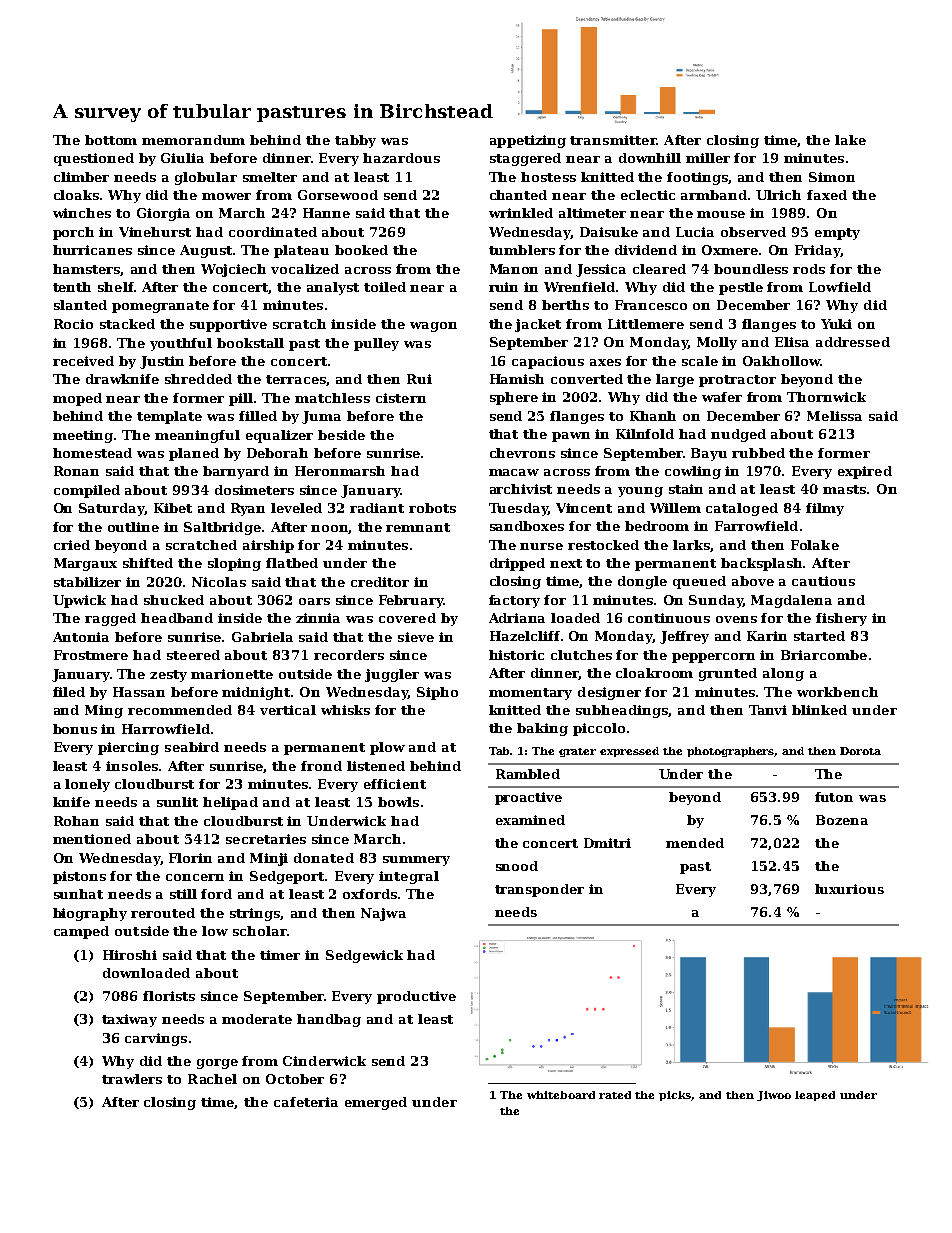 Image resolution: width=952 pixels, height=1233 pixels. I want to click on miller, so click(708, 158).
